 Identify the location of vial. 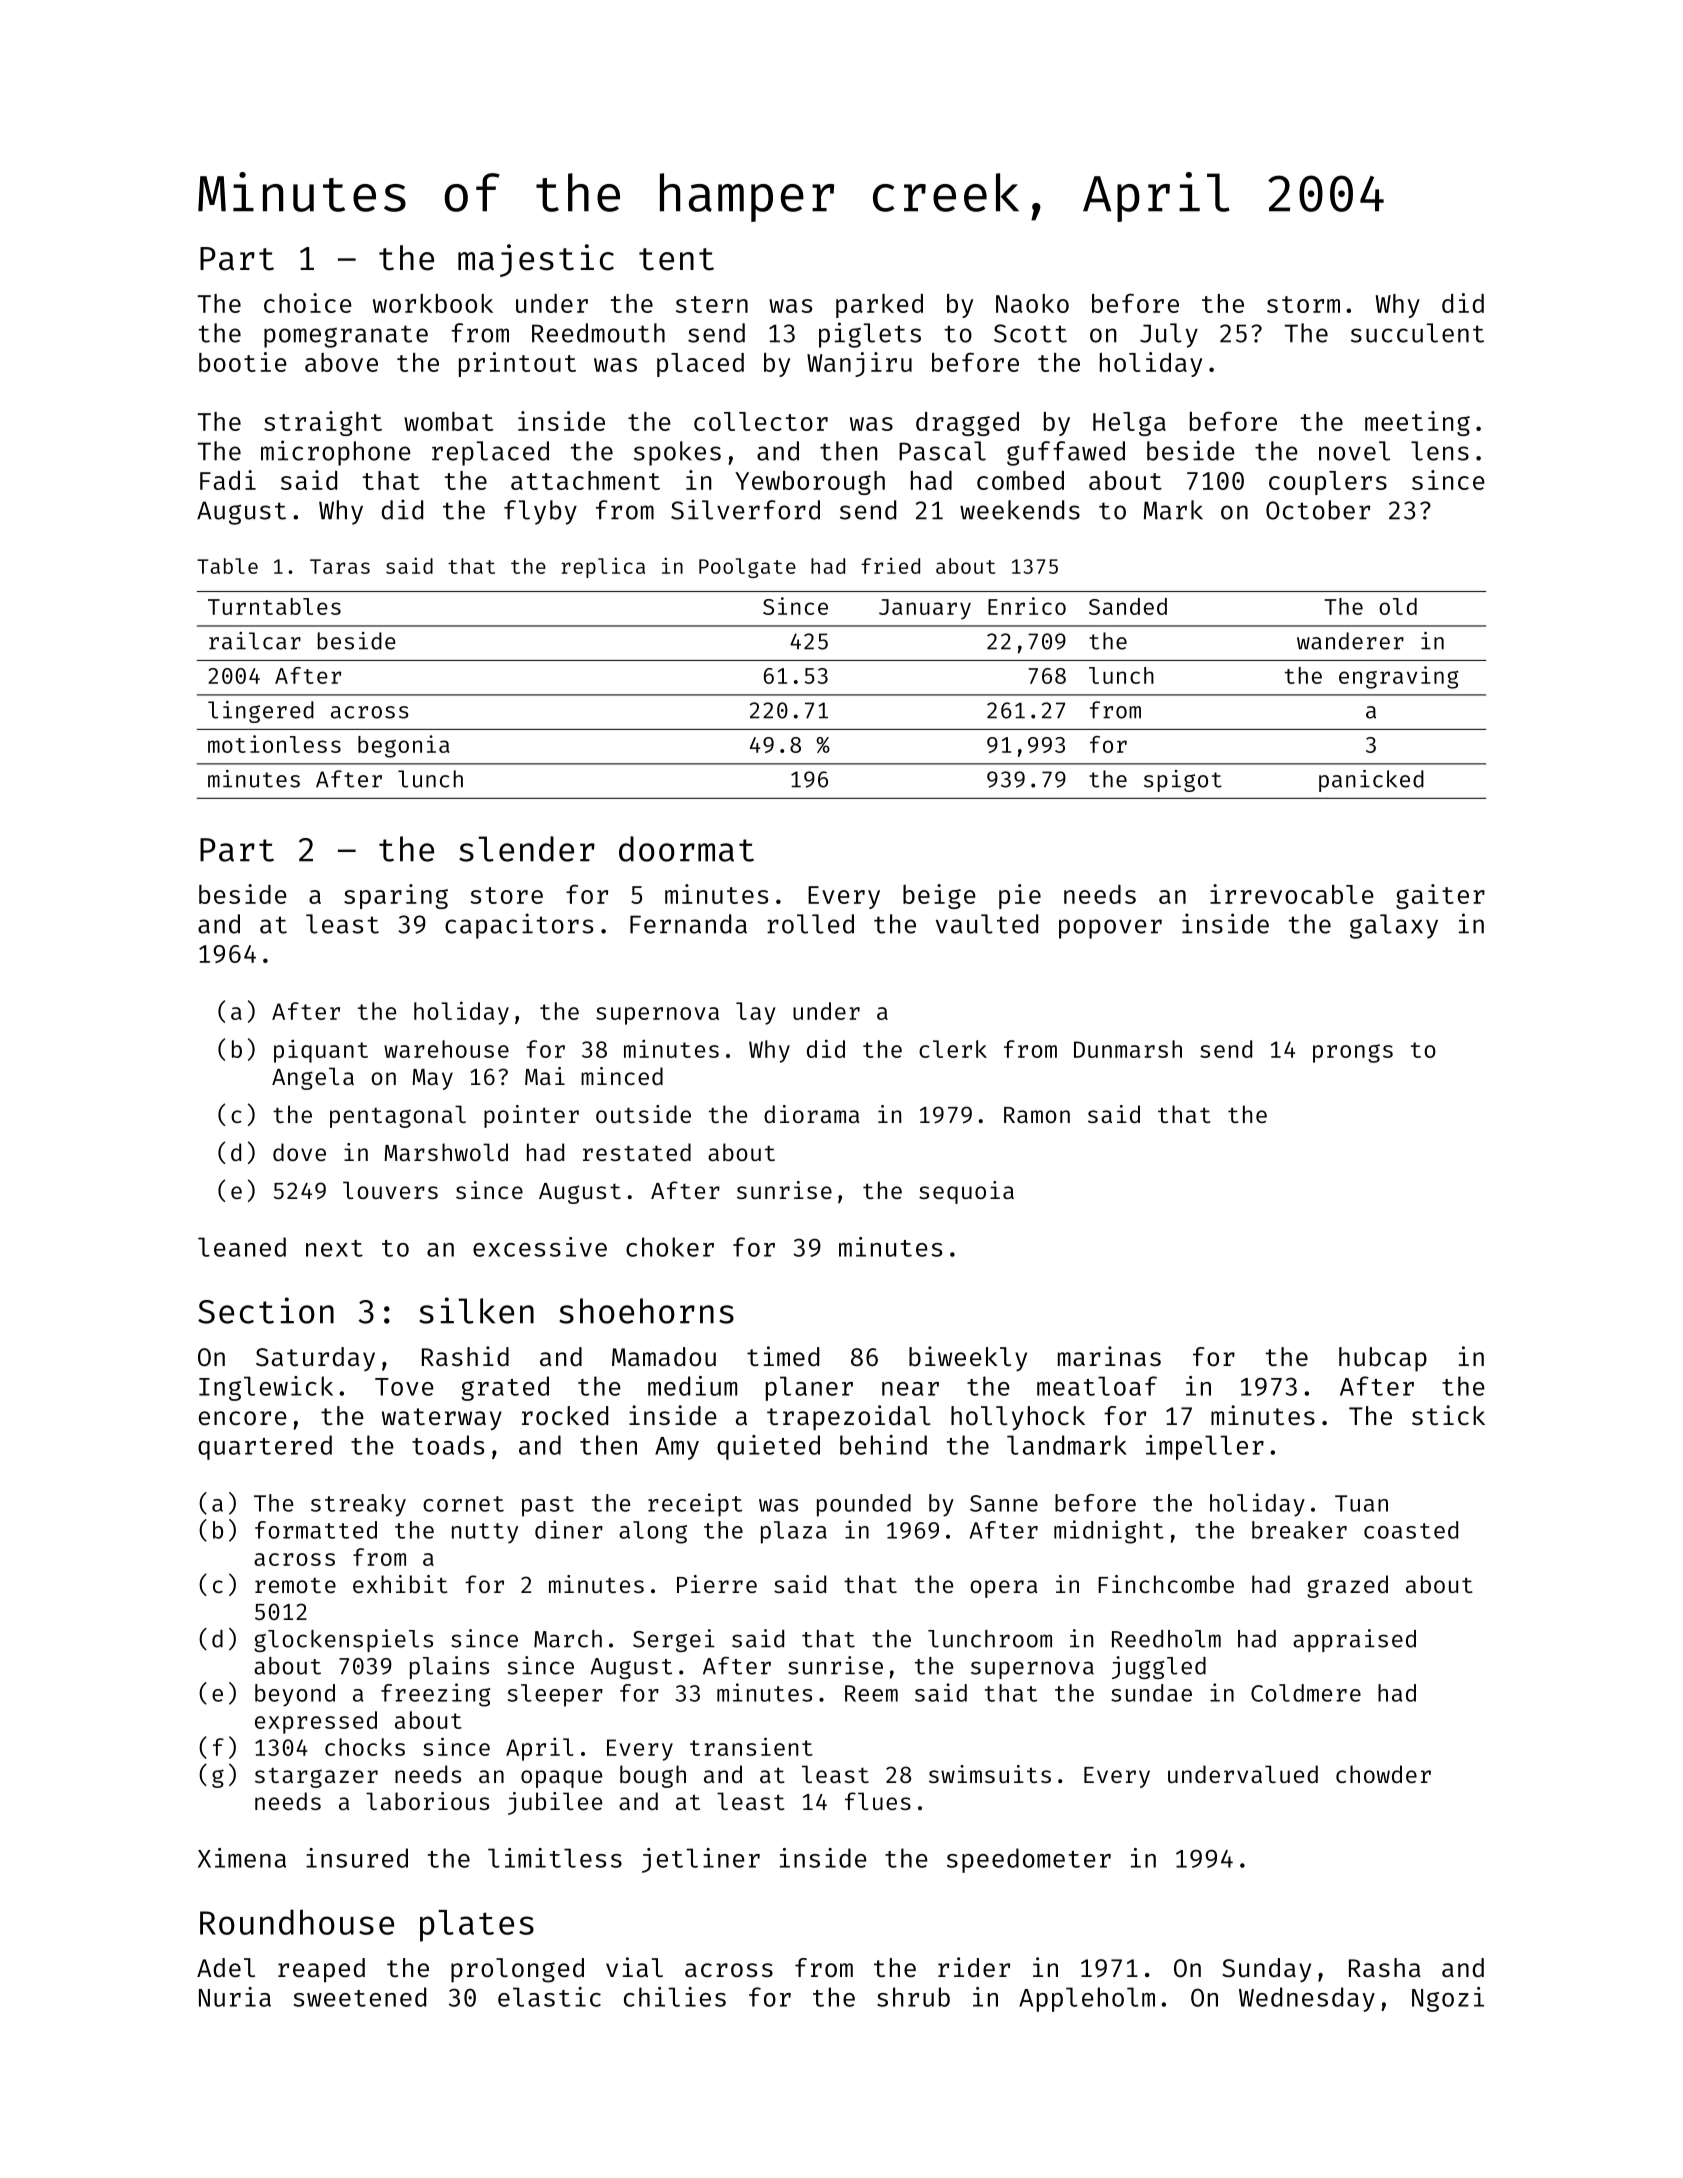
(634, 1967).
